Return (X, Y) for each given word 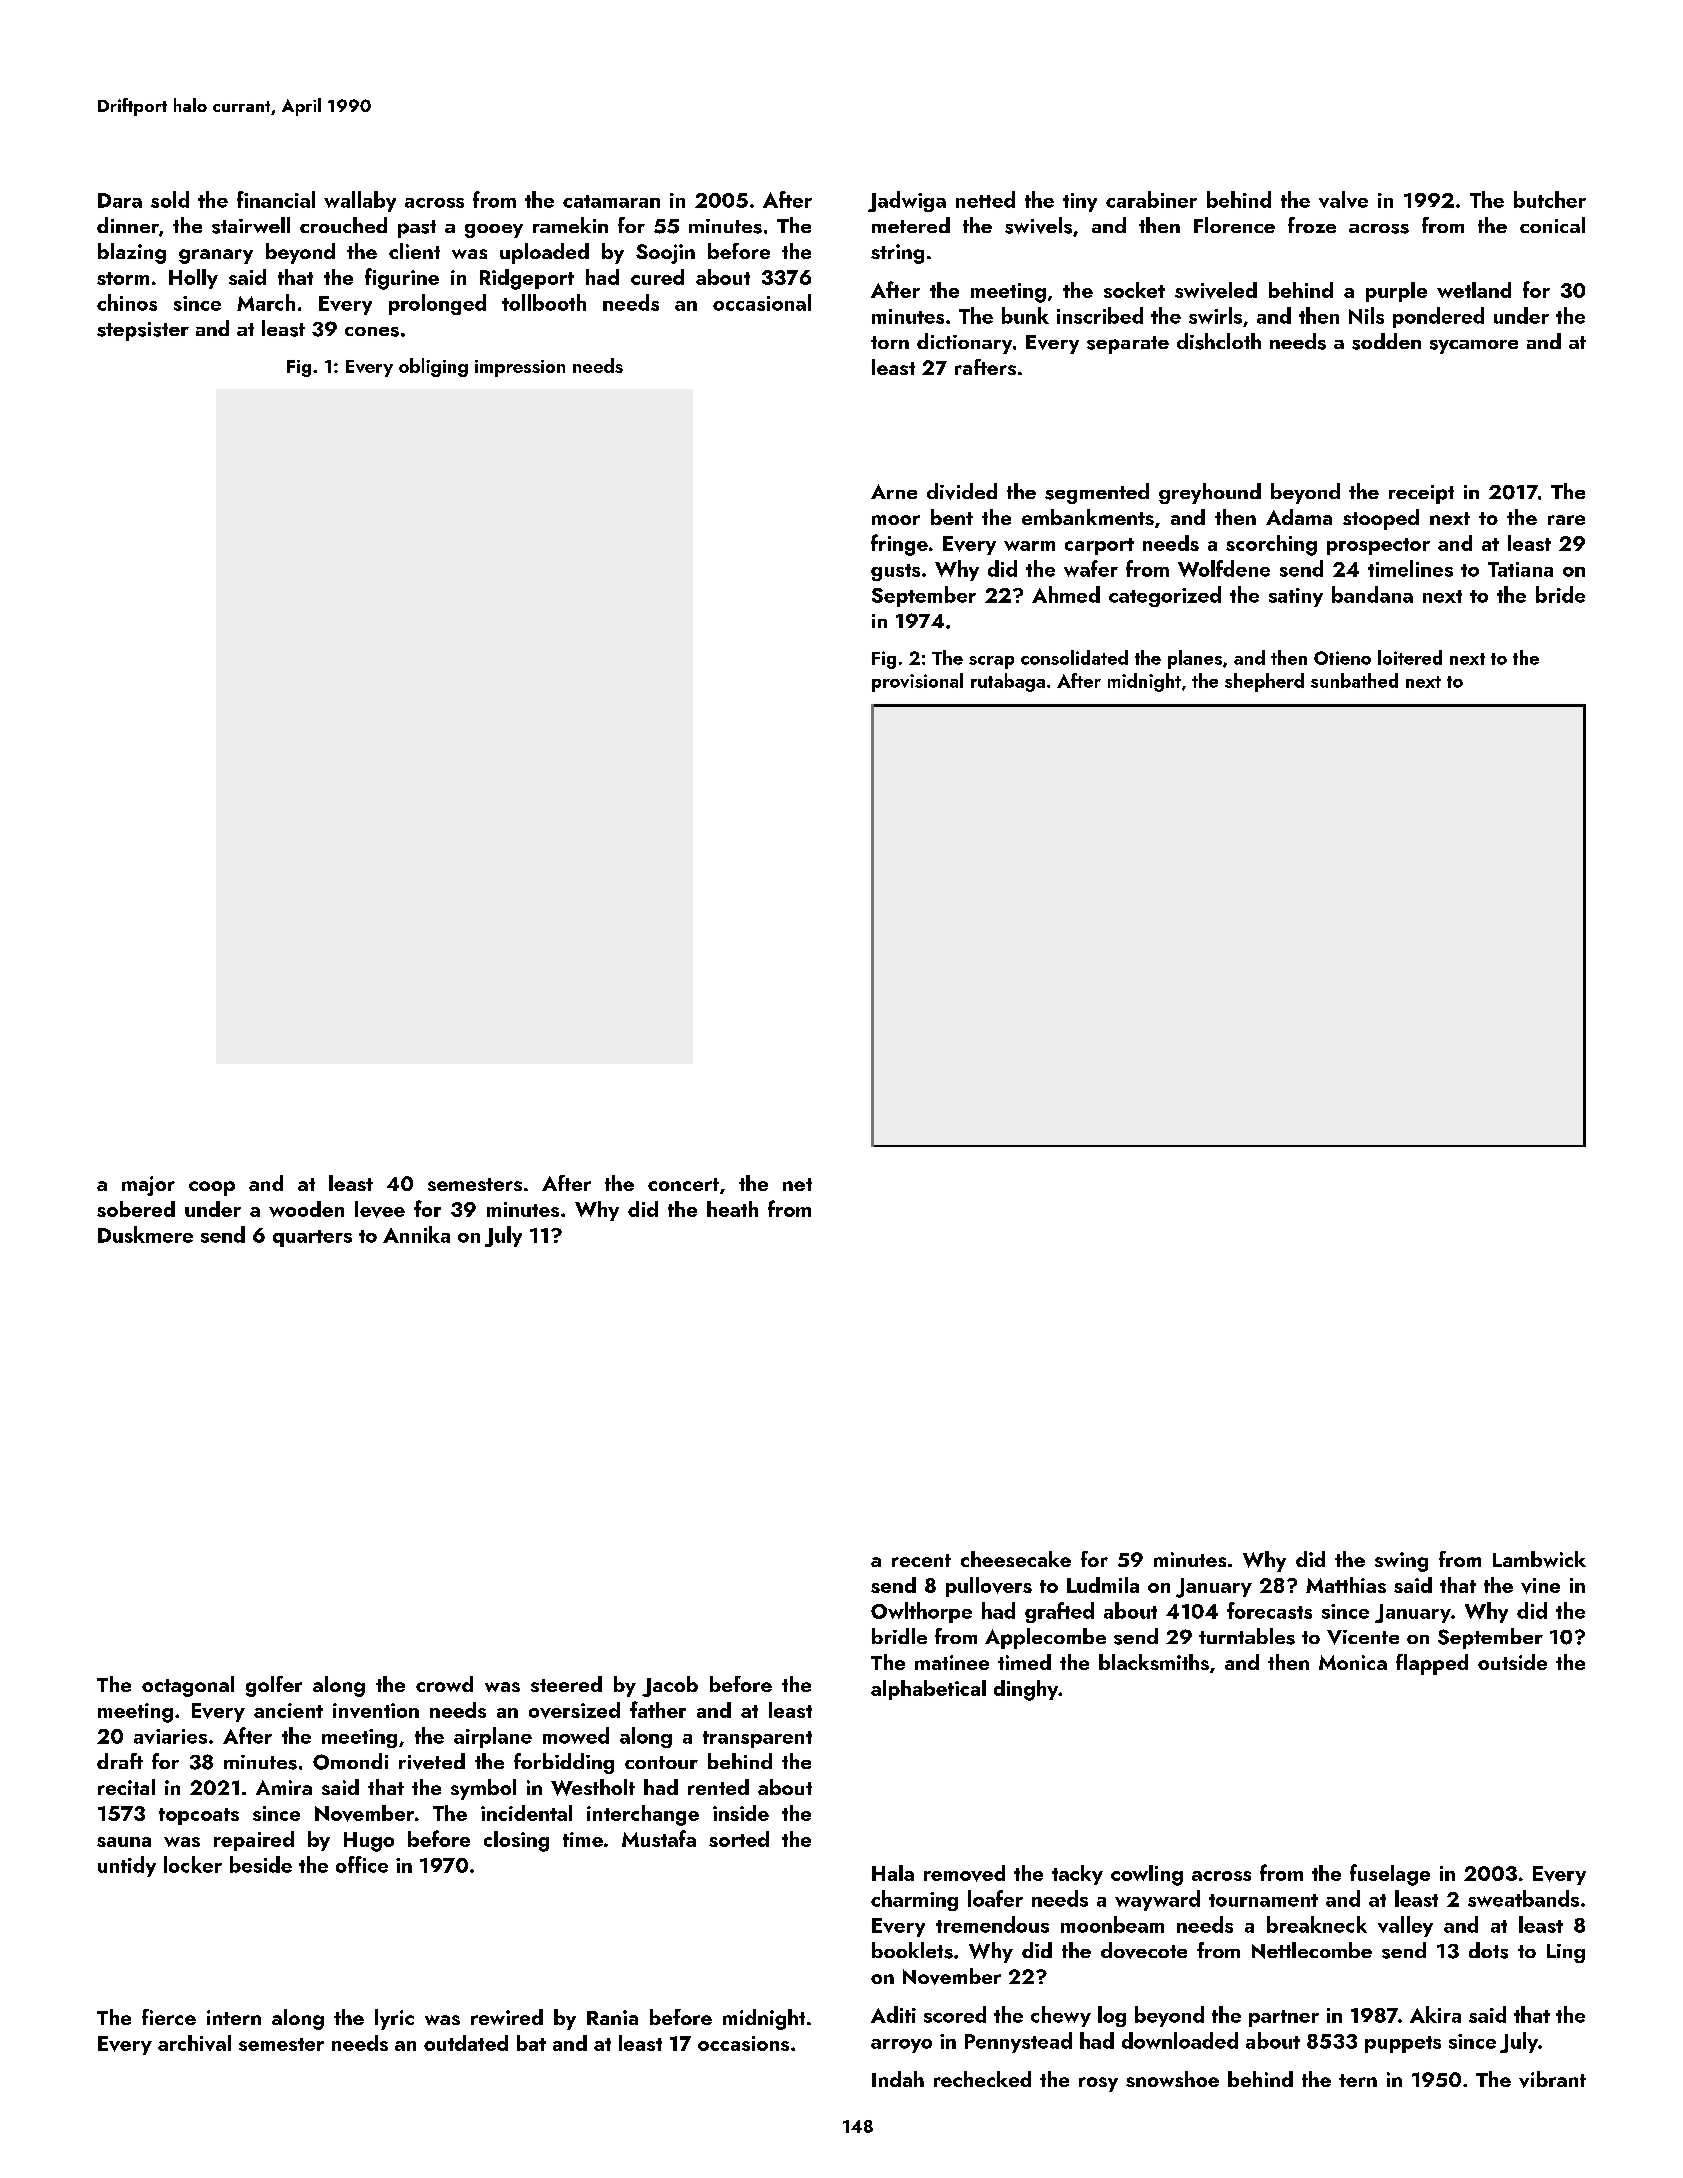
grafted (1059, 1612)
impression (520, 368)
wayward (1157, 1900)
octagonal (188, 1686)
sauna (124, 1842)
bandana (1372, 594)
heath (732, 1209)
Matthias (1346, 1585)
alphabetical (928, 1690)
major (148, 1186)
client (414, 251)
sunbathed (1354, 680)
